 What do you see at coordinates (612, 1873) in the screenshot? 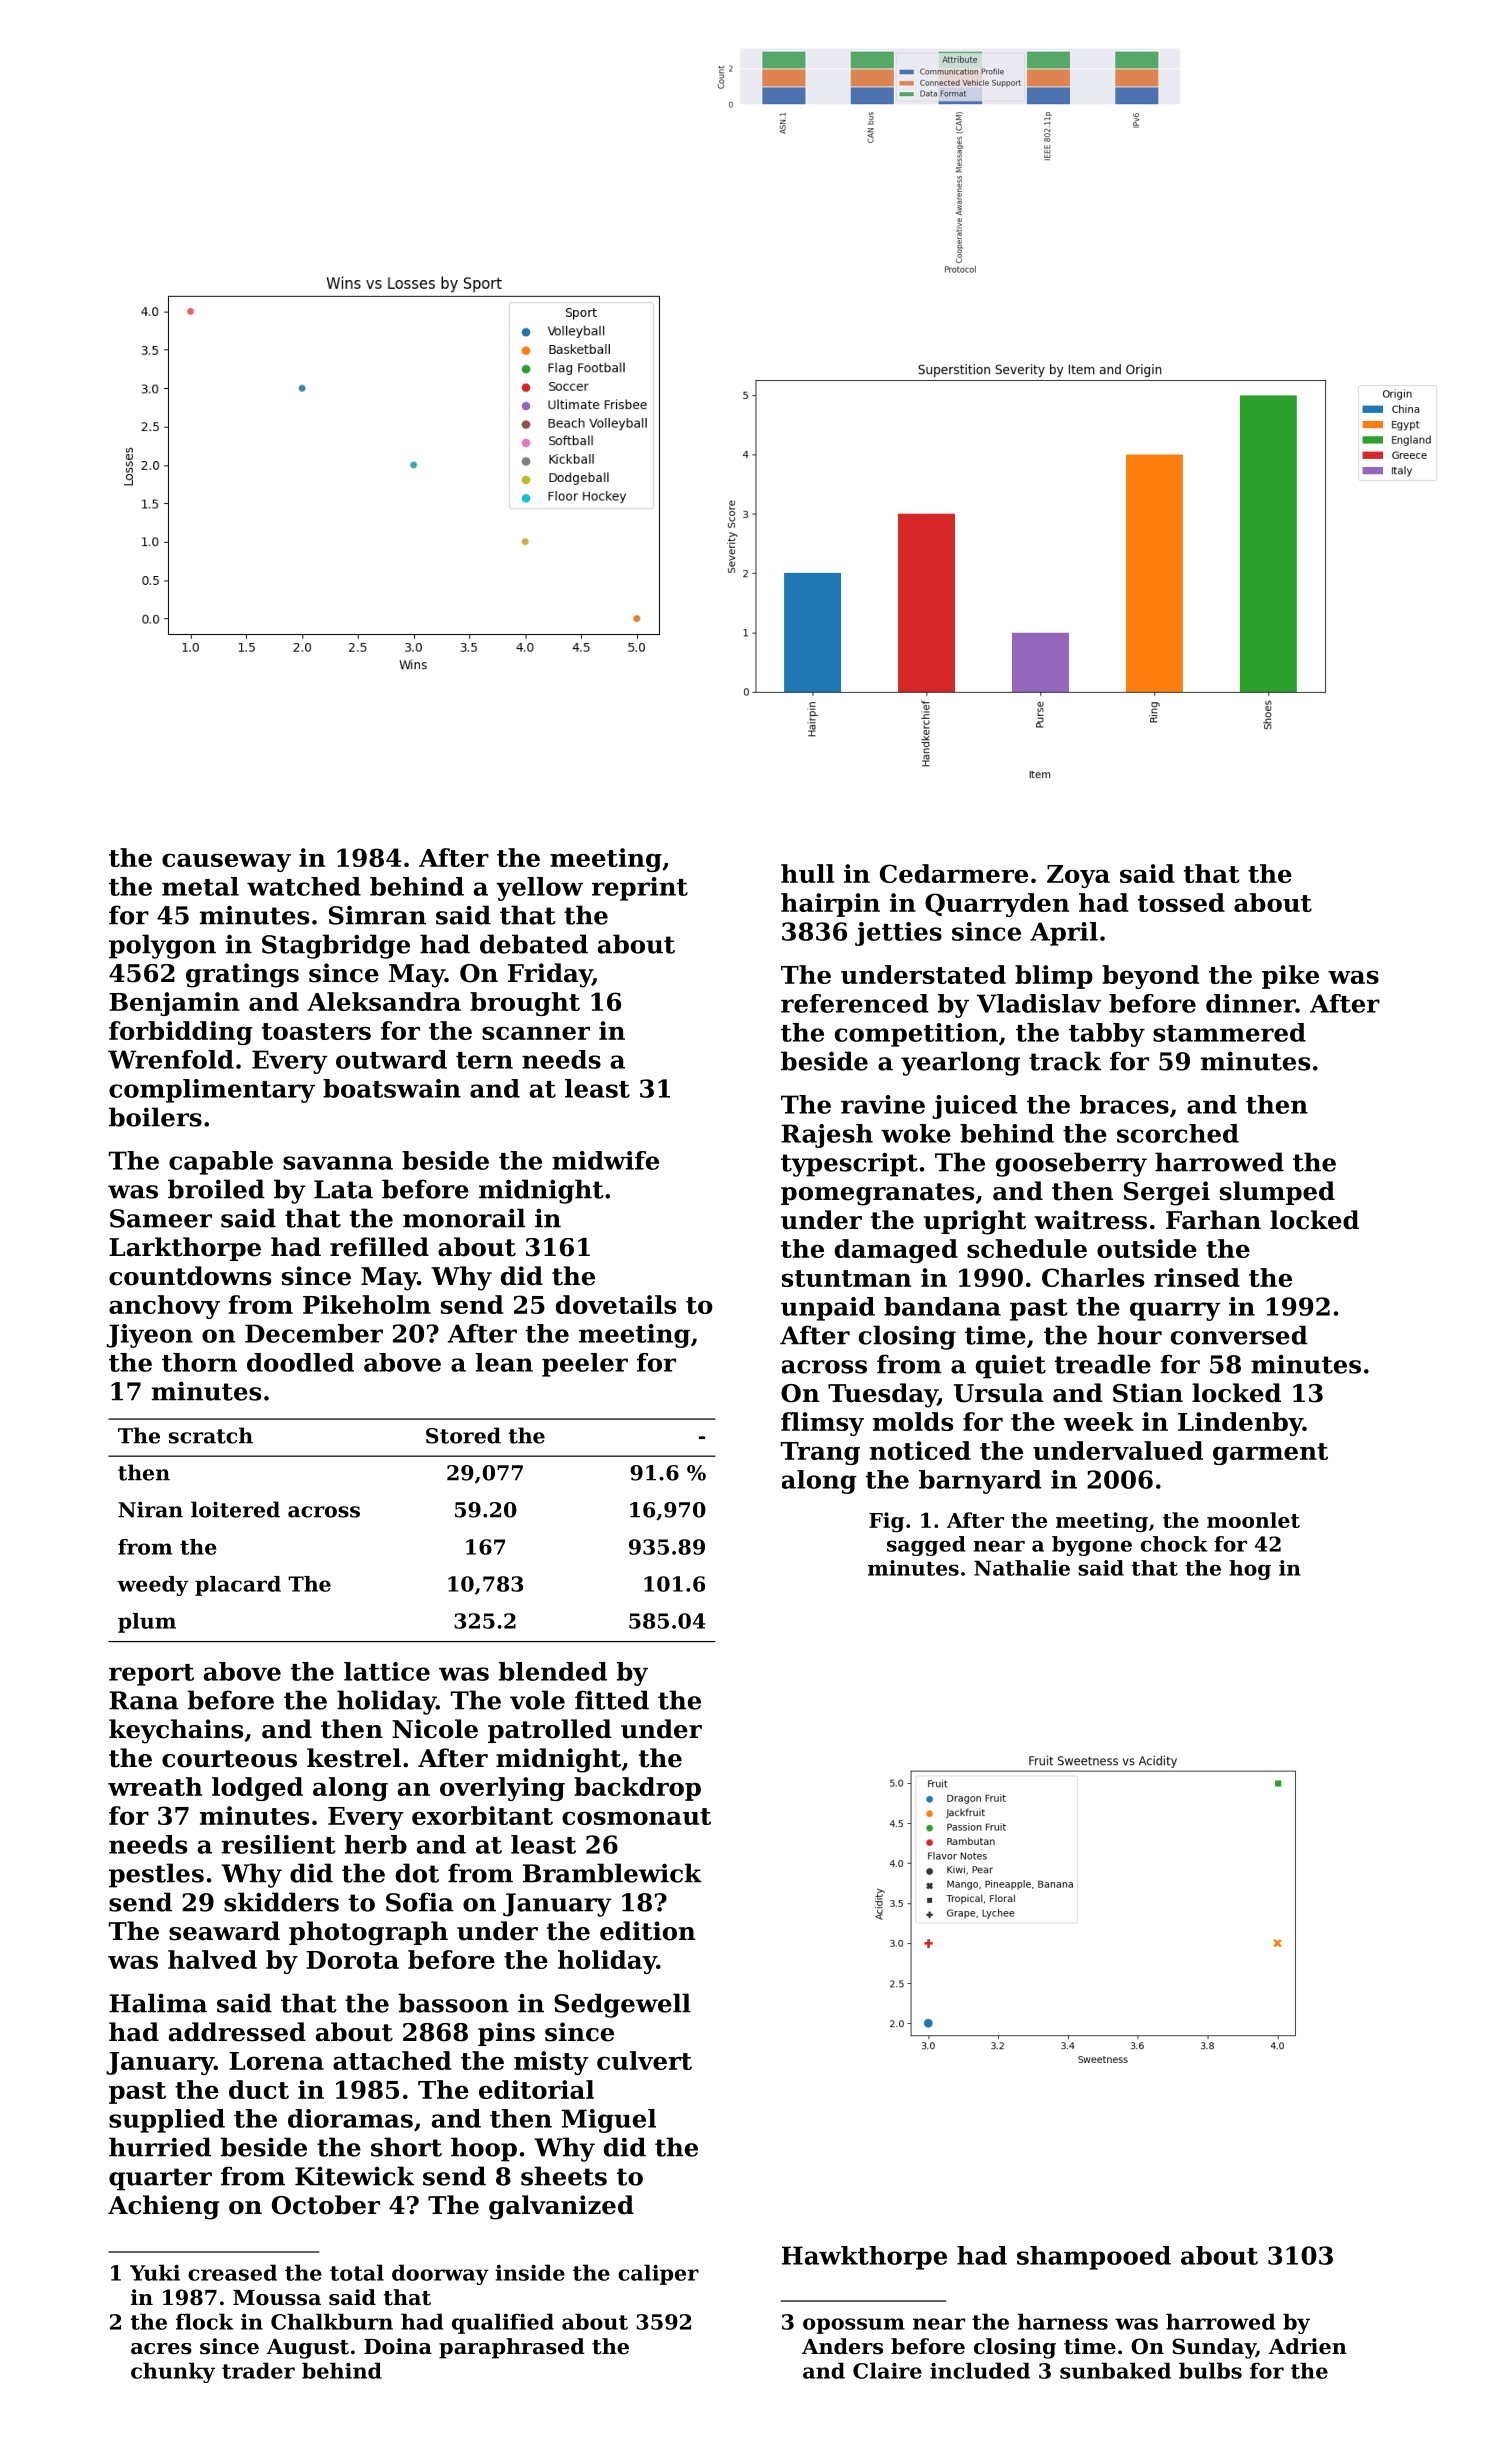
I see `Bramblewick` at bounding box center [612, 1873].
